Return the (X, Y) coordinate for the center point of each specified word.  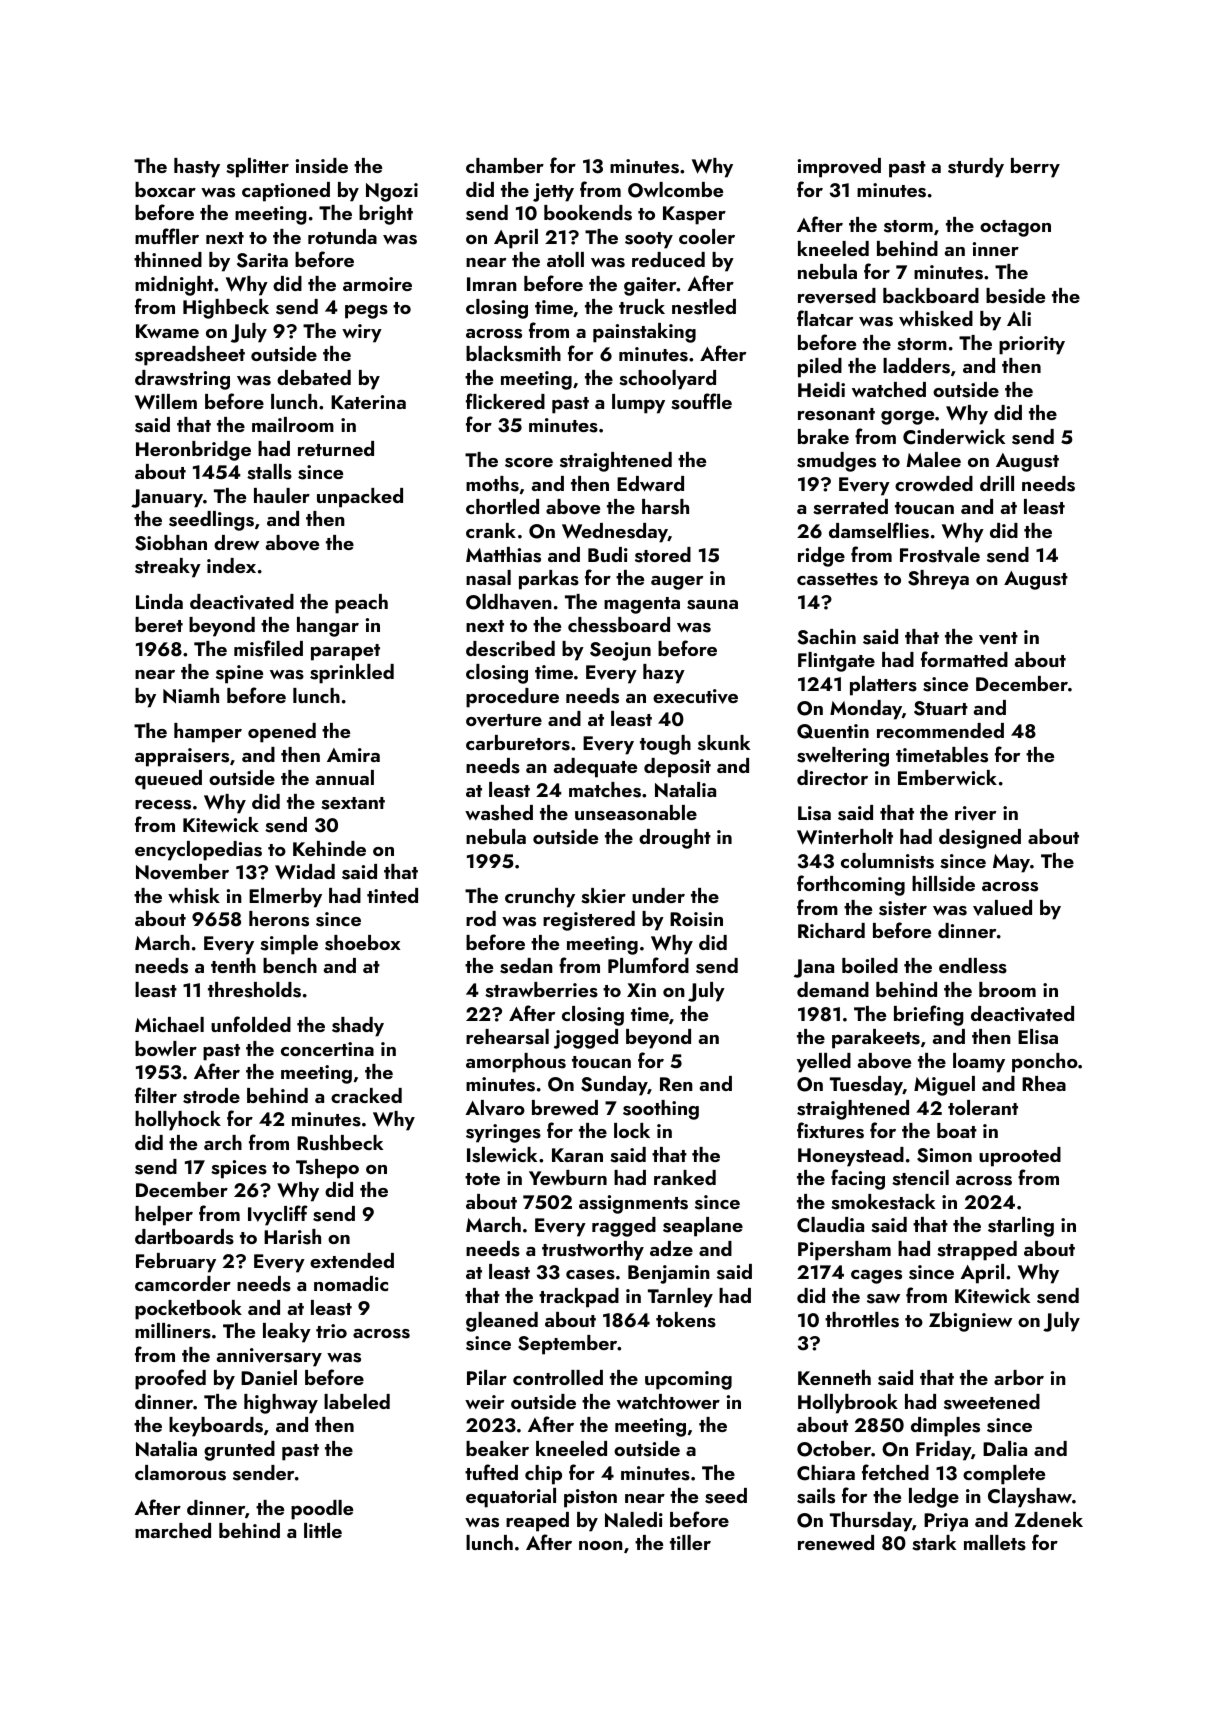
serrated (850, 507)
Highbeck (226, 309)
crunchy (540, 898)
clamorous (180, 1473)
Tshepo (327, 1169)
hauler (282, 495)
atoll (565, 259)
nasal (488, 578)
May (1011, 863)
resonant (836, 414)
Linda (159, 601)
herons (279, 919)
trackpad (579, 1298)
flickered (505, 401)
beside (1015, 296)
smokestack (883, 1202)
